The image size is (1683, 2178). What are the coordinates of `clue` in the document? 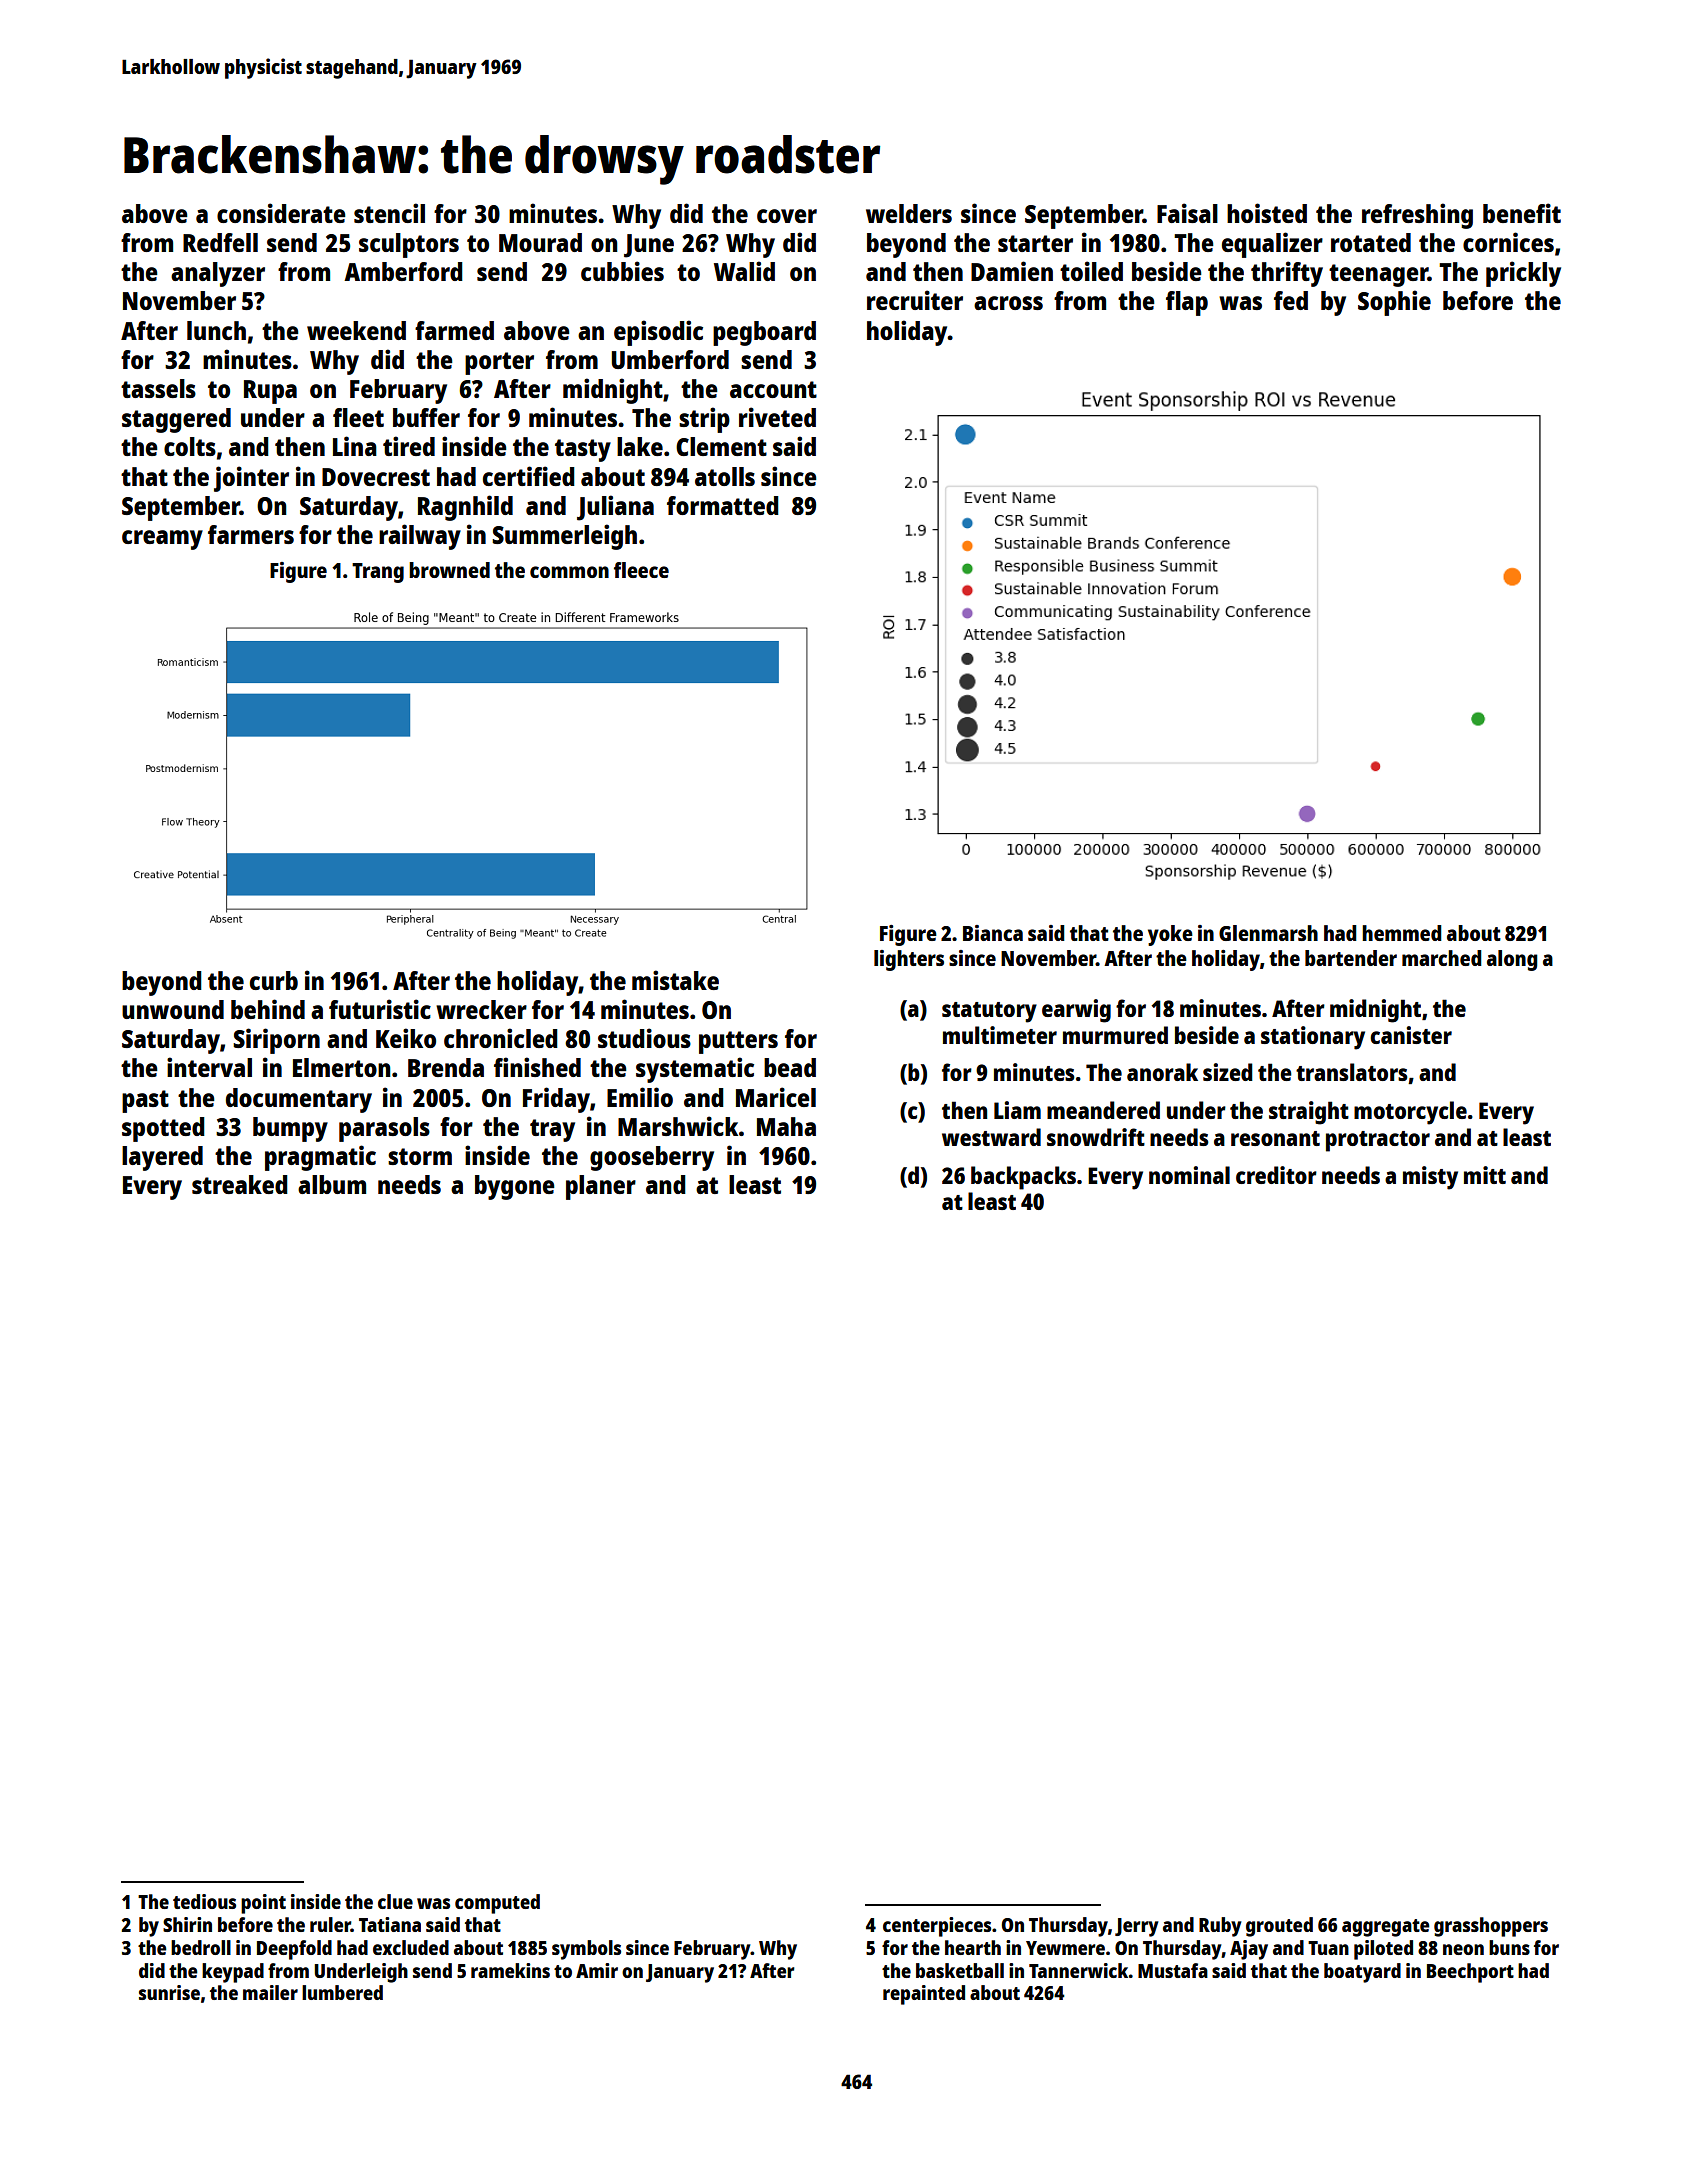 It's located at (395, 1901).
